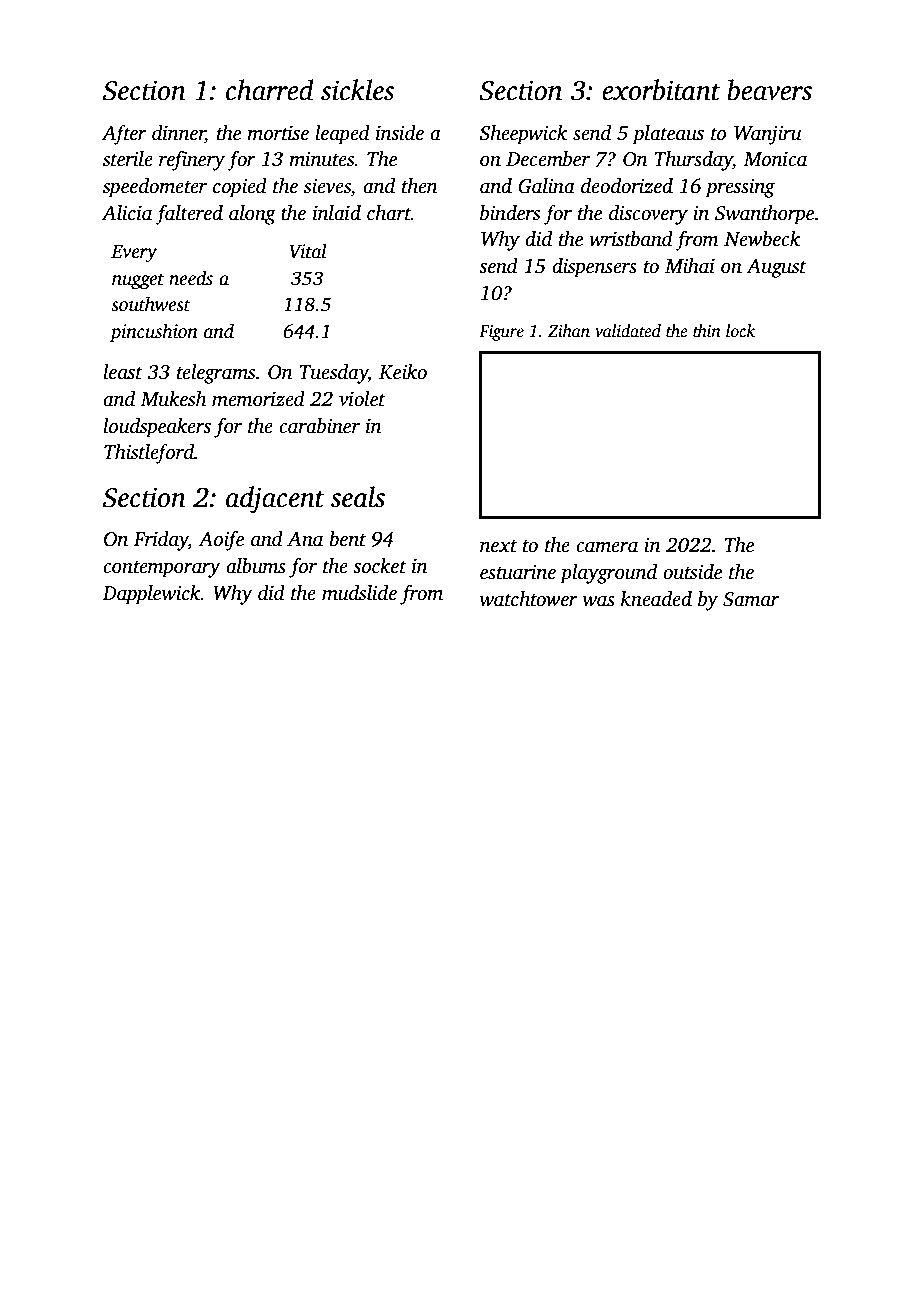 This screenshot has height=1311, width=924. Describe the element at coordinates (769, 90) in the screenshot. I see `beavers` at that location.
